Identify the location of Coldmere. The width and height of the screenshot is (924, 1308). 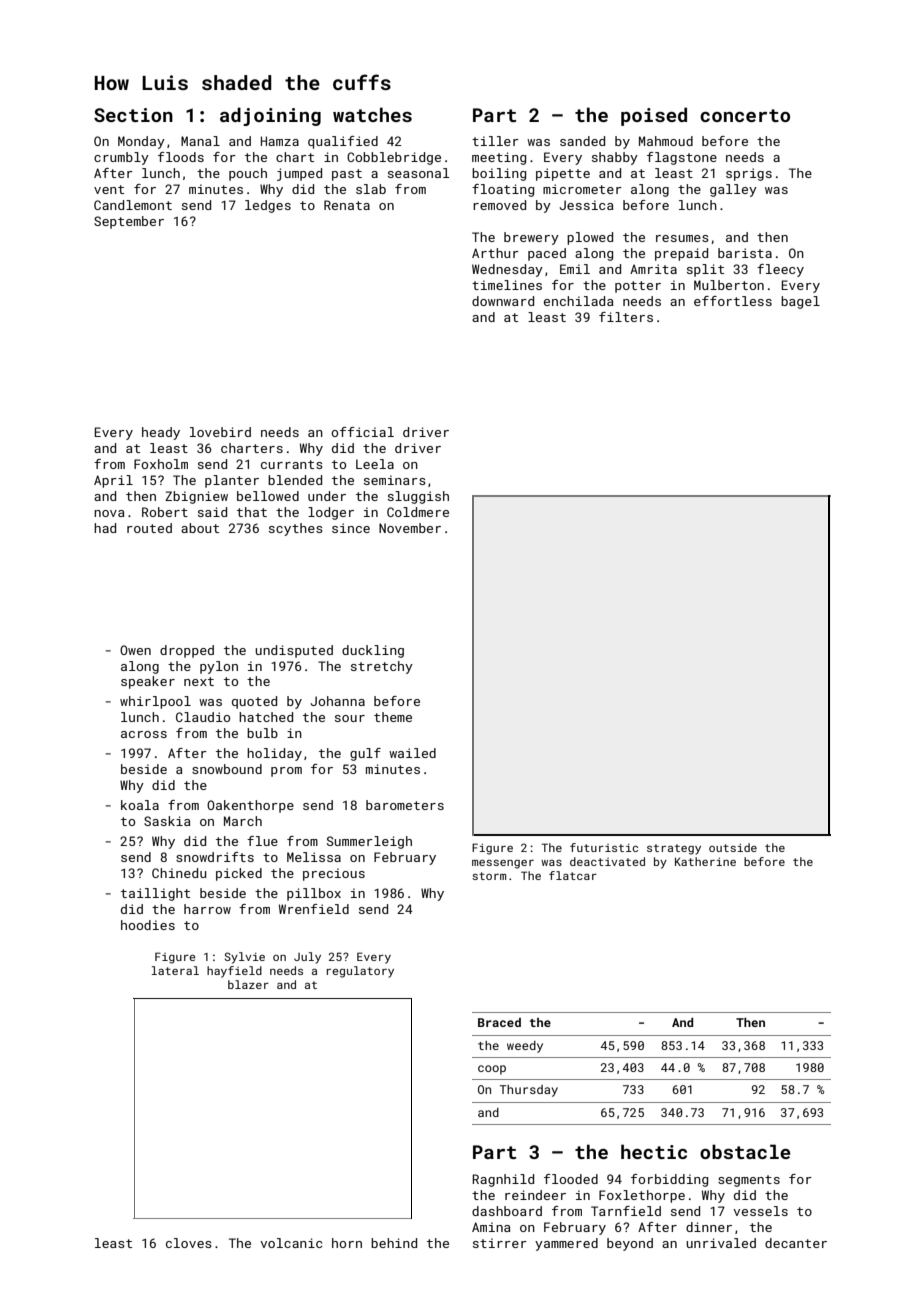
(418, 512).
